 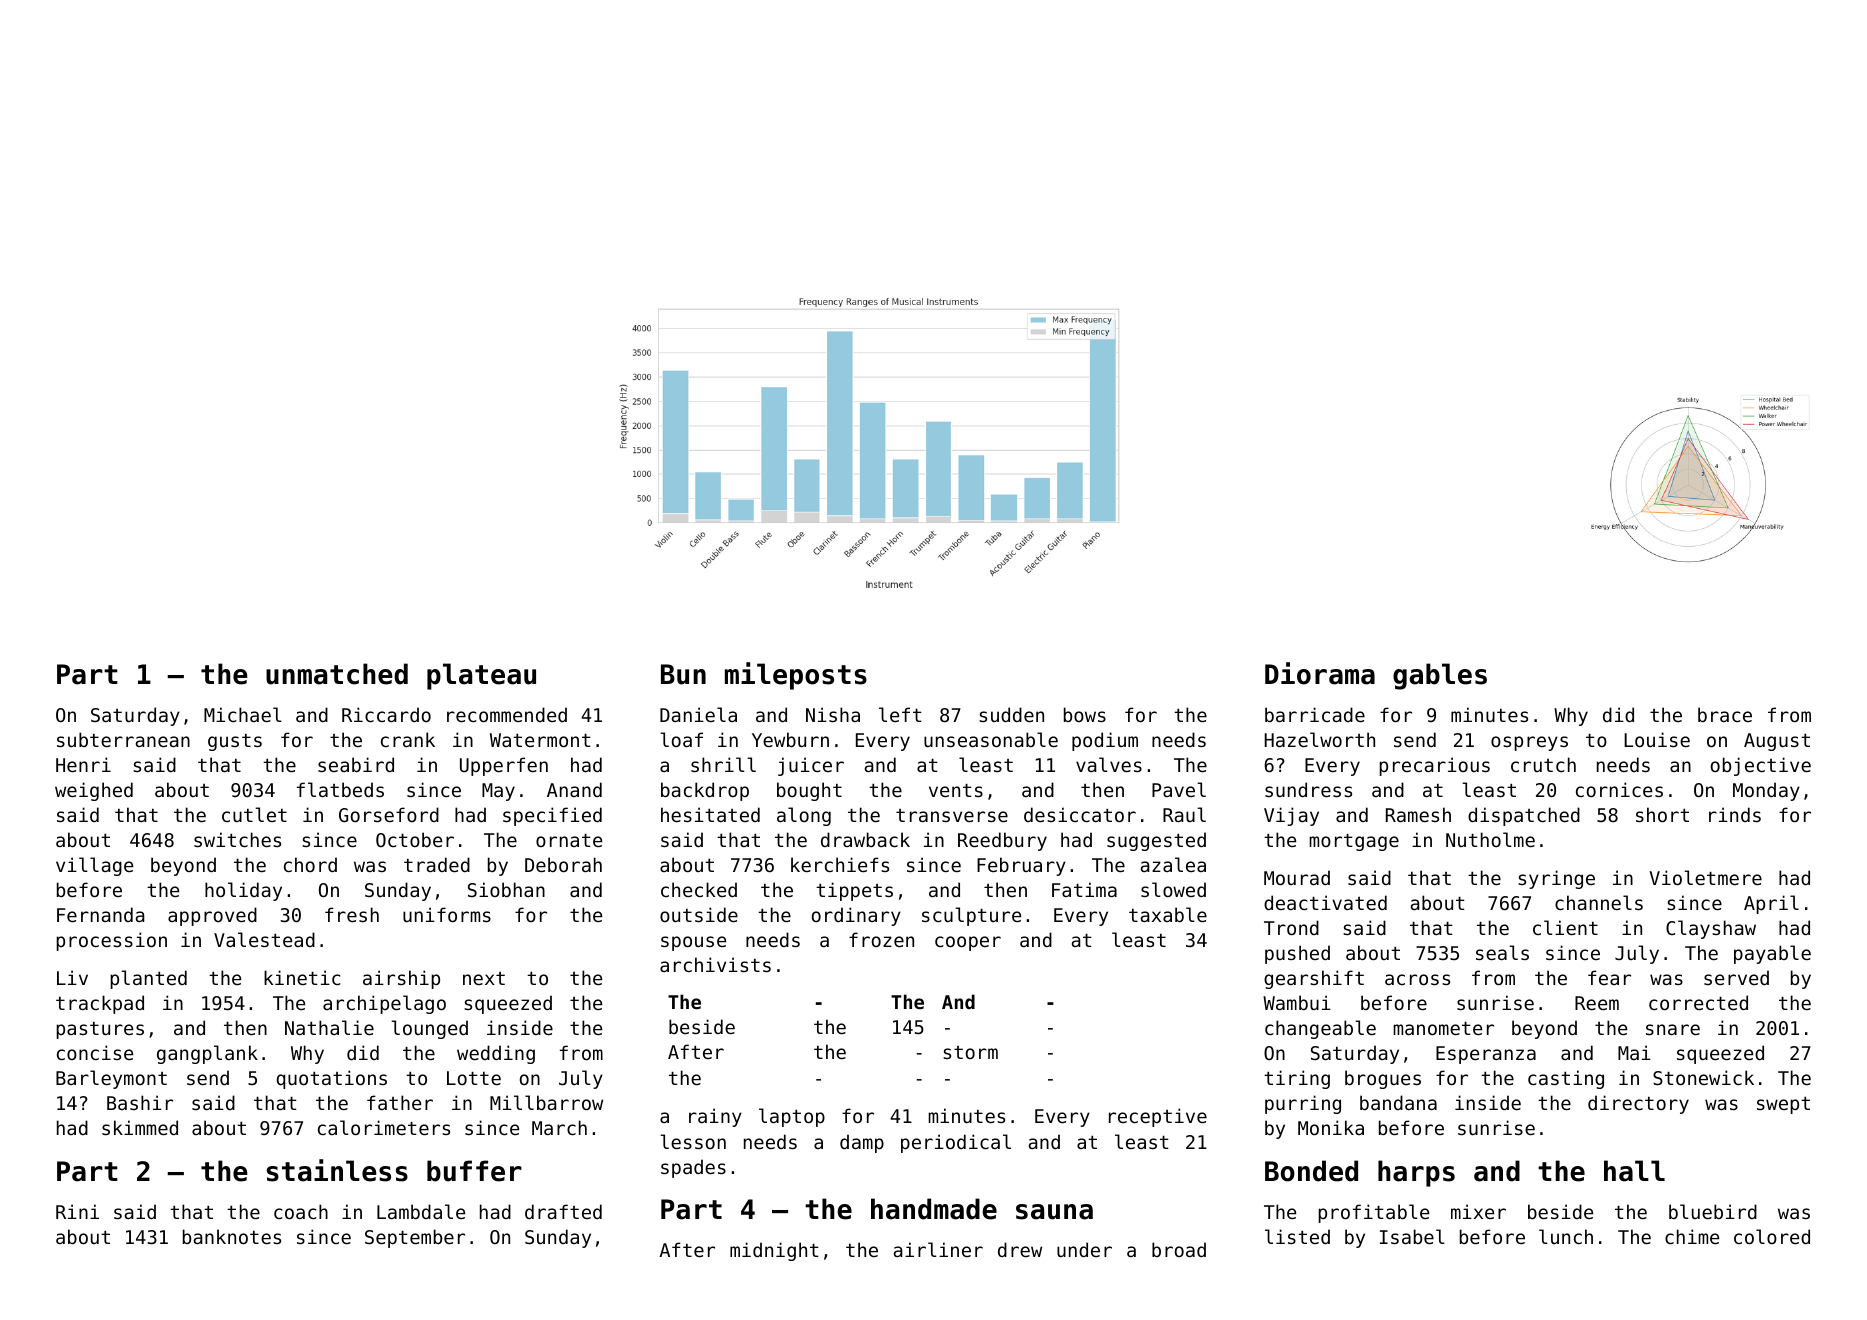 What do you see at coordinates (1320, 673) in the screenshot?
I see `Diorama` at bounding box center [1320, 673].
